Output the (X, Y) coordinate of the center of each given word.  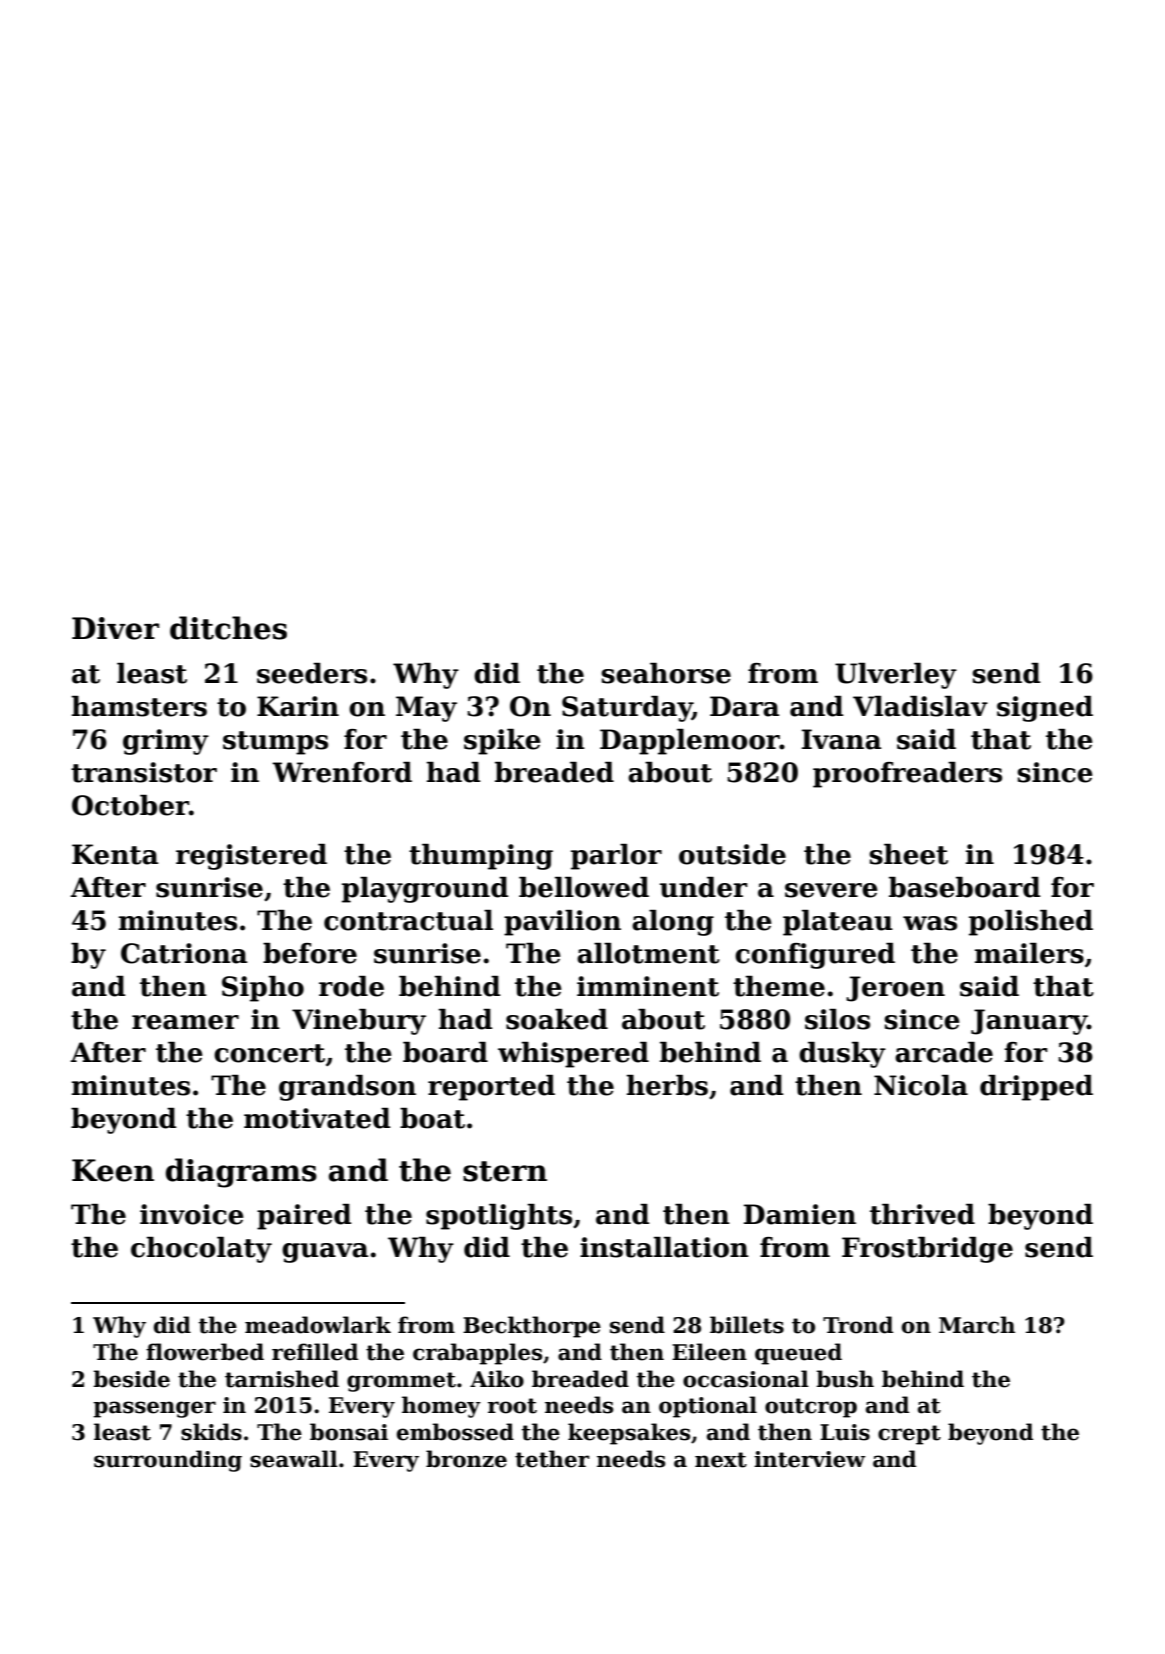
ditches (228, 628)
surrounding (168, 1461)
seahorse (666, 673)
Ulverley (896, 676)
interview (810, 1459)
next (721, 1460)
